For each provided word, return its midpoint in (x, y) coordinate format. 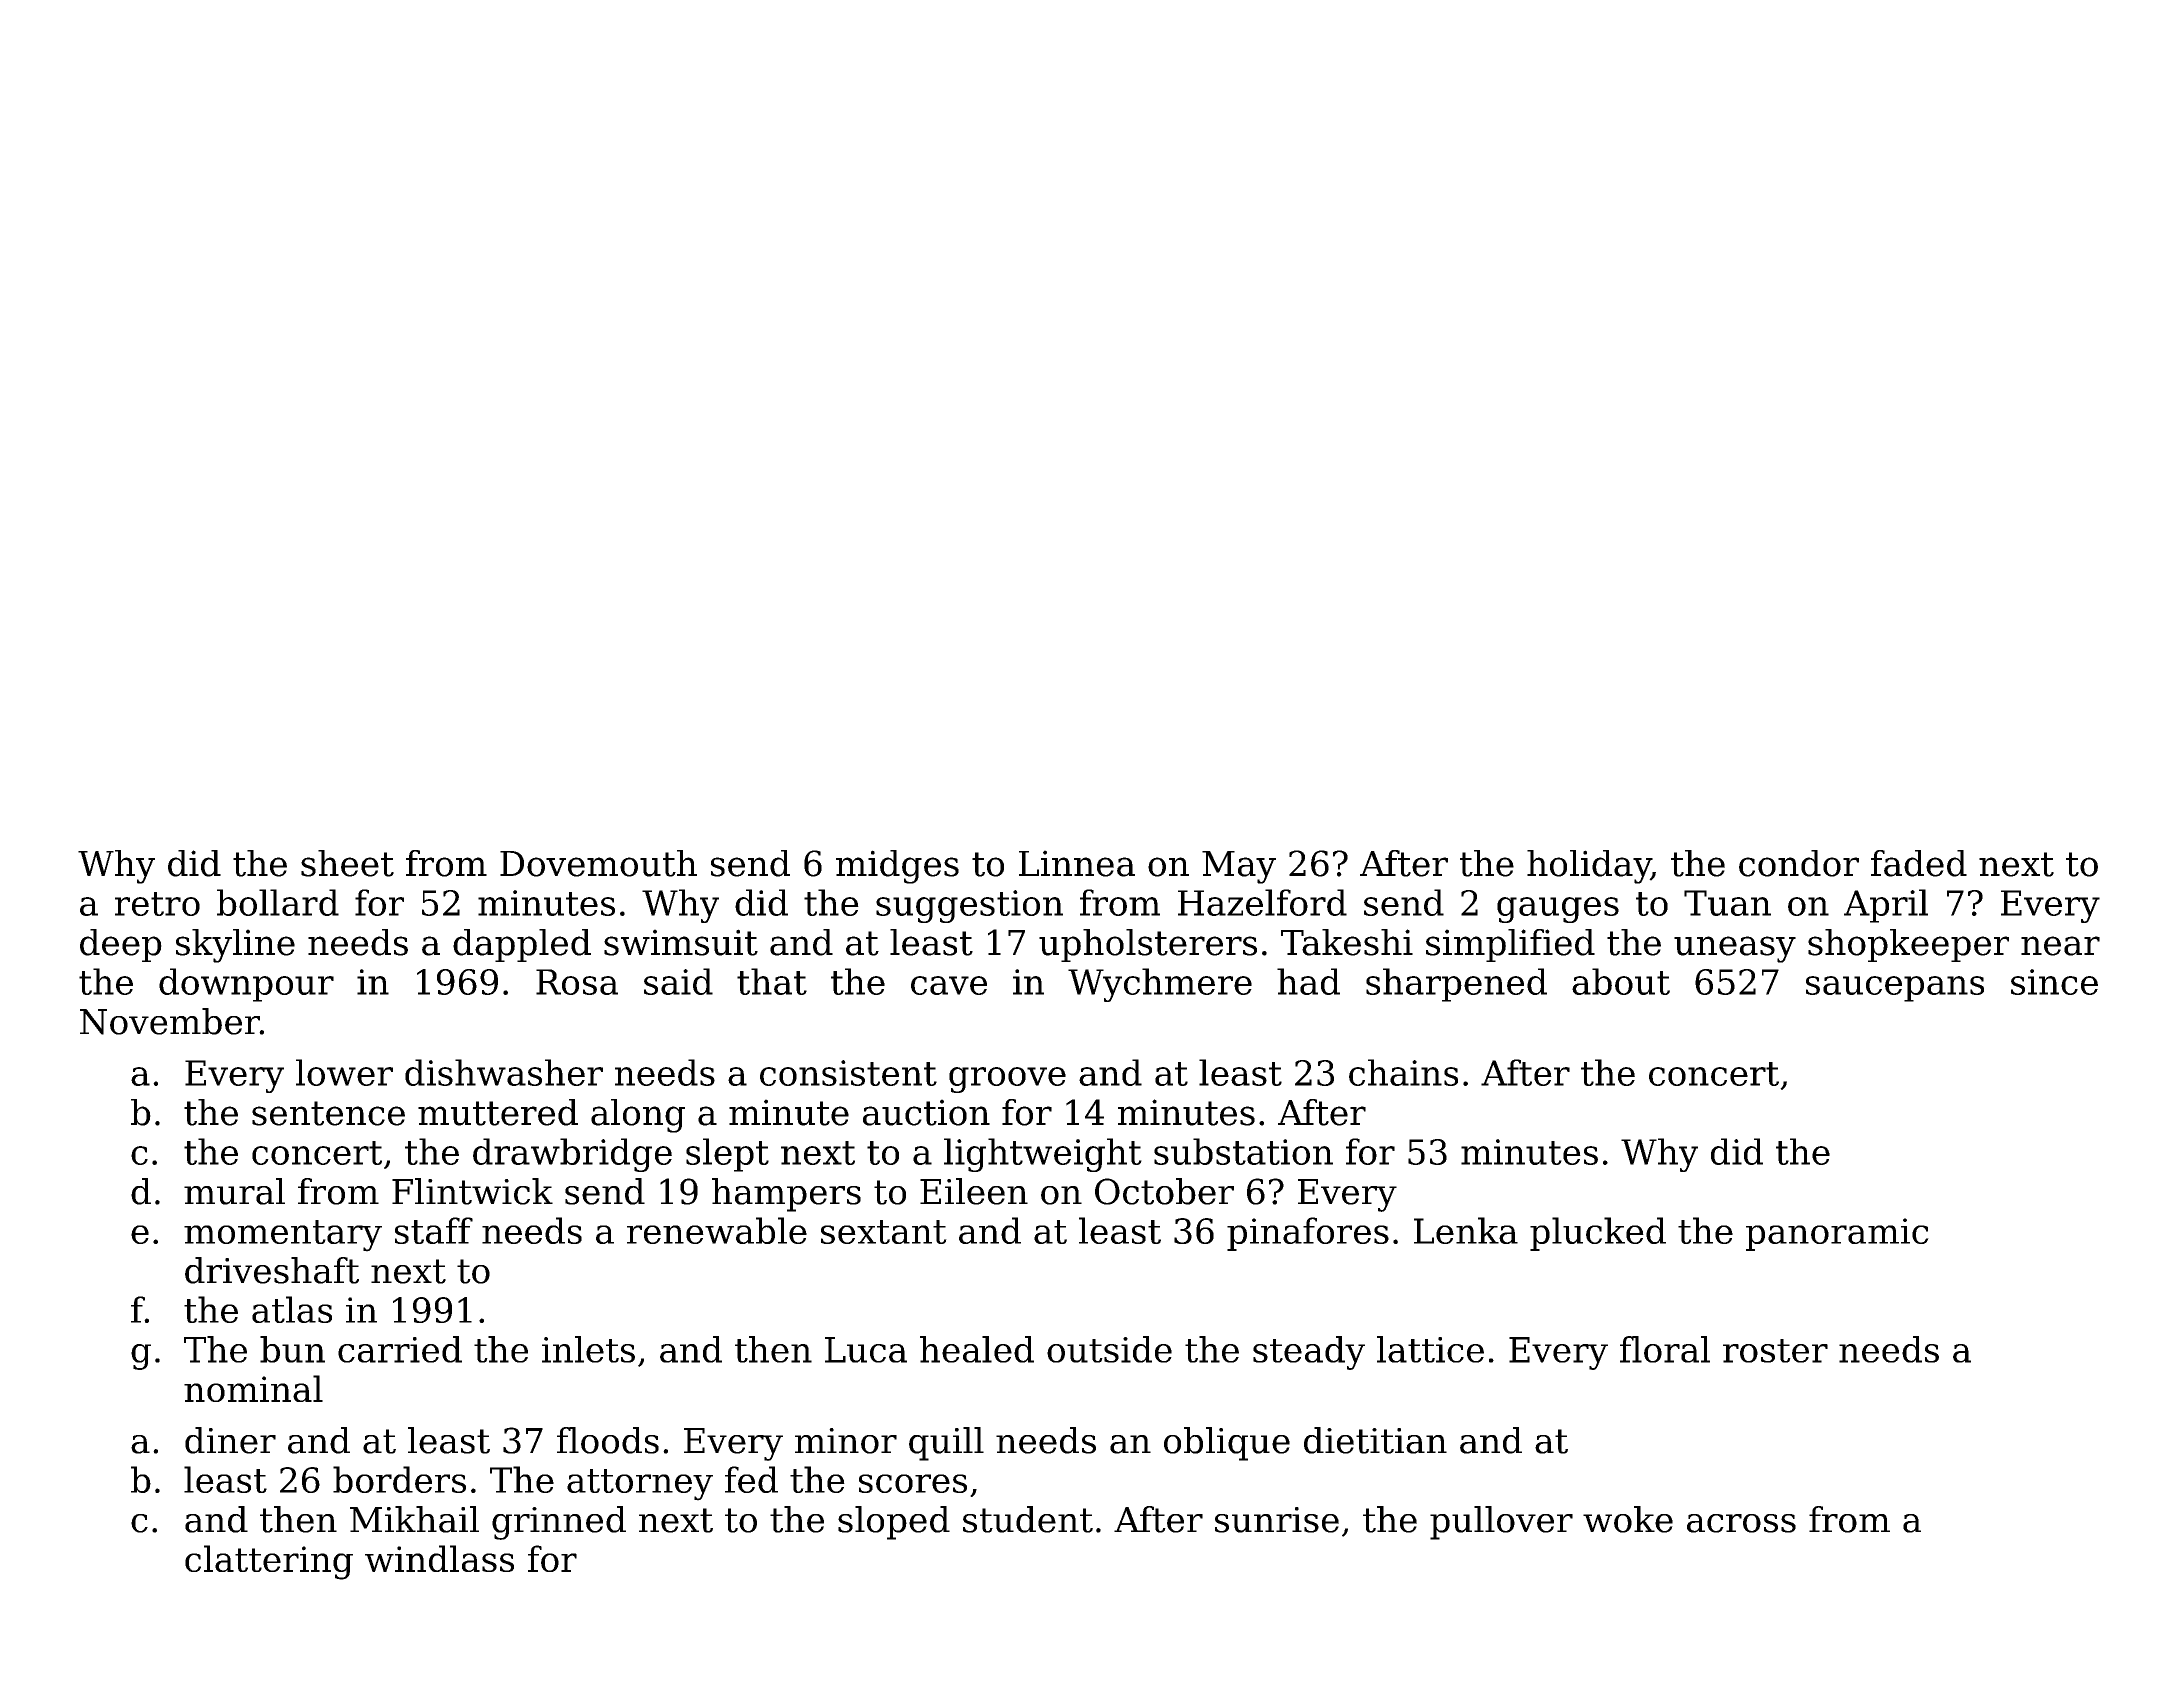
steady (1309, 1353)
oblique (1227, 1444)
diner (230, 1440)
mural (234, 1191)
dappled (522, 945)
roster (1775, 1351)
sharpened (1456, 985)
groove (1007, 1080)
